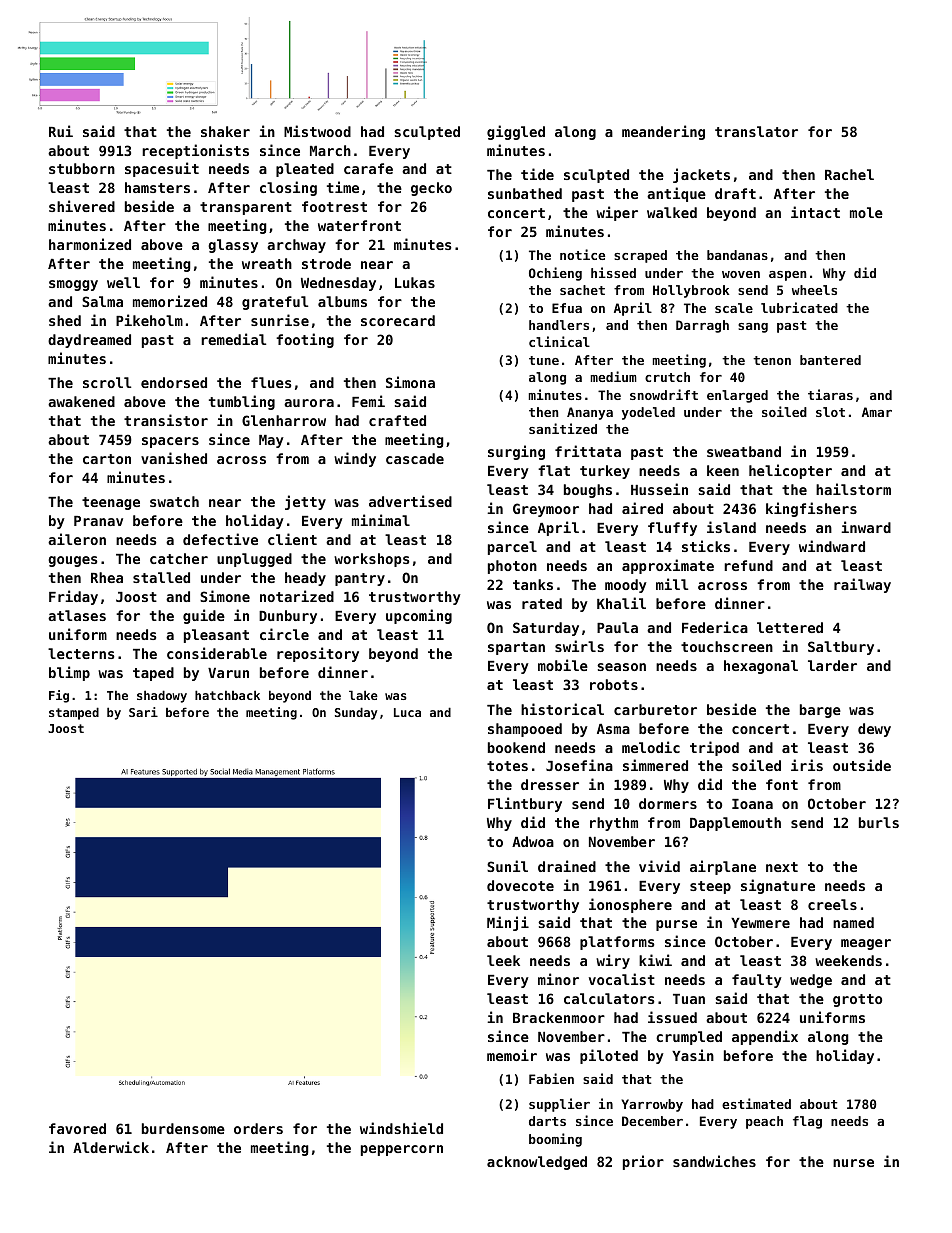  I want to click on leek, so click(503, 960).
